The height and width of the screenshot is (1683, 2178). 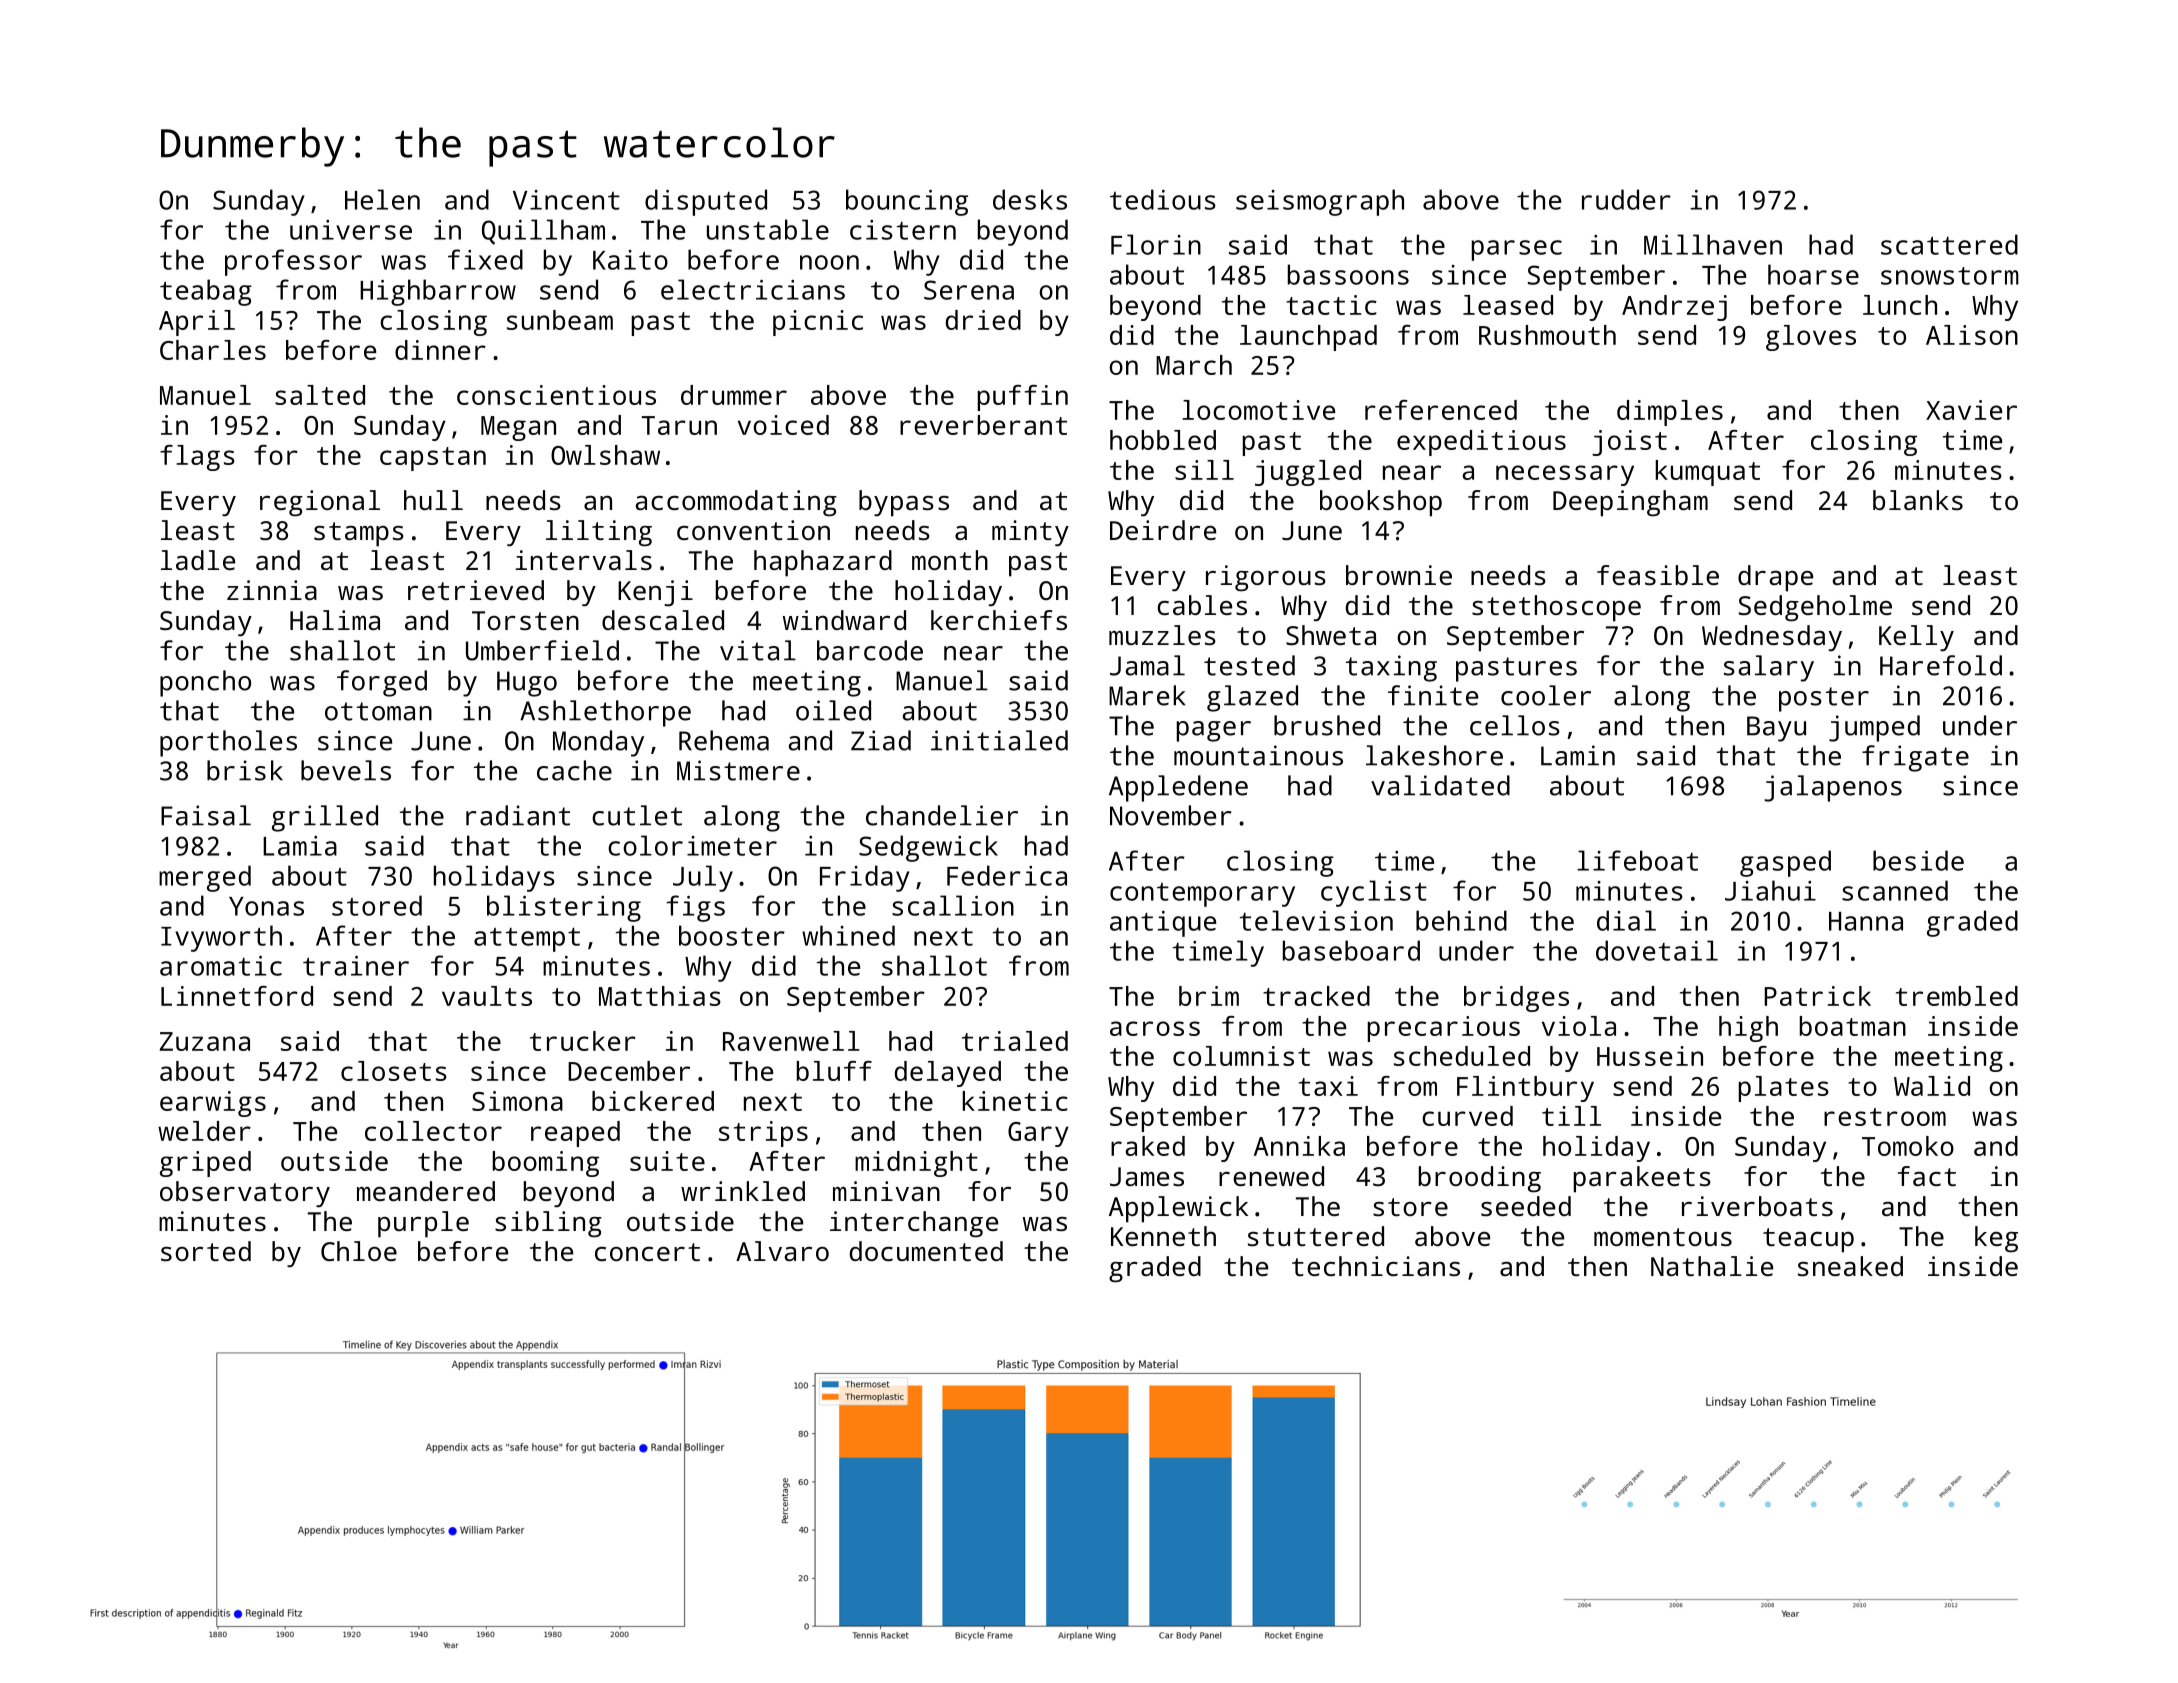 I want to click on Kaito, so click(x=630, y=260).
